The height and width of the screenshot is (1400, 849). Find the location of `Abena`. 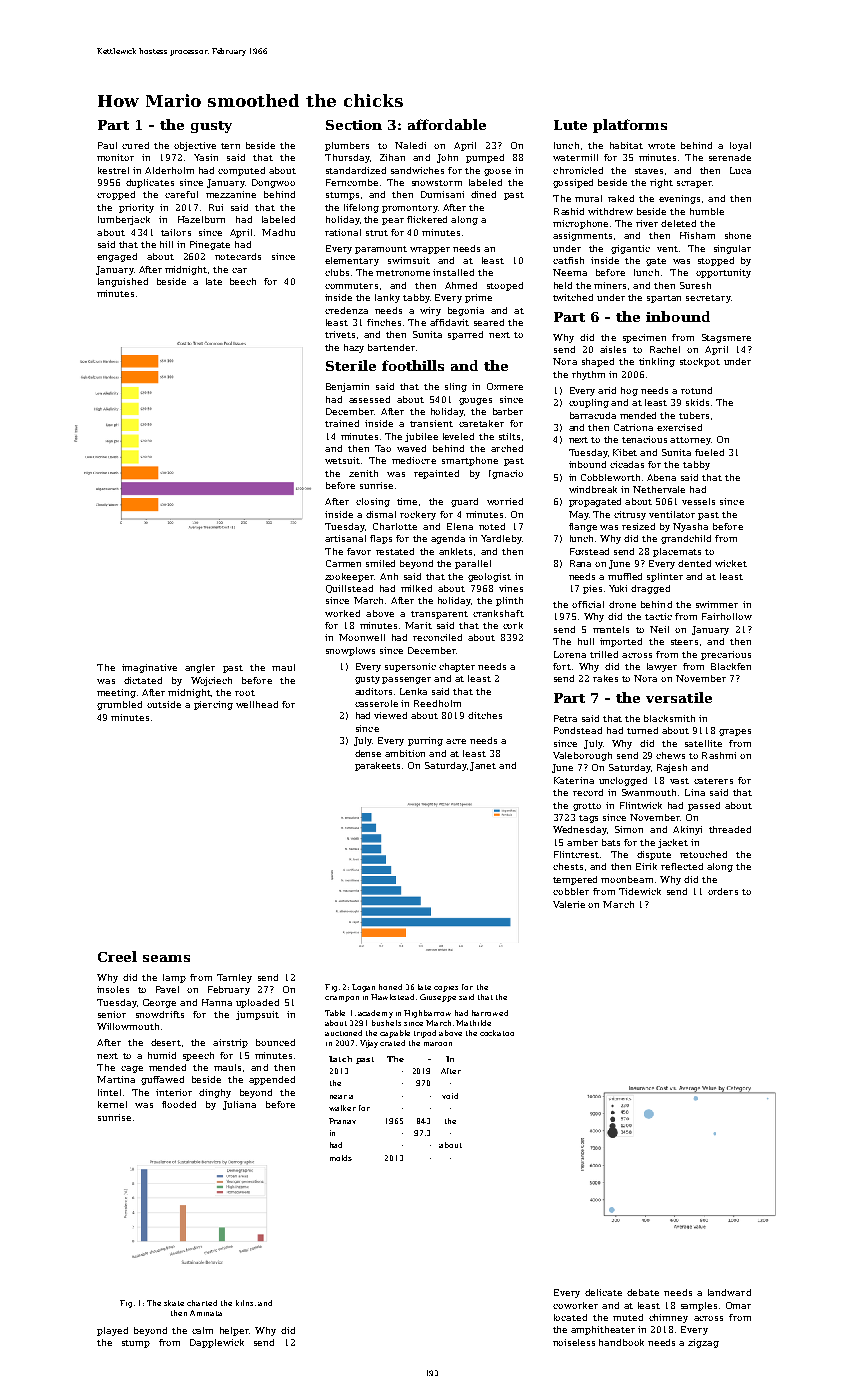

Abena is located at coordinates (661, 477).
